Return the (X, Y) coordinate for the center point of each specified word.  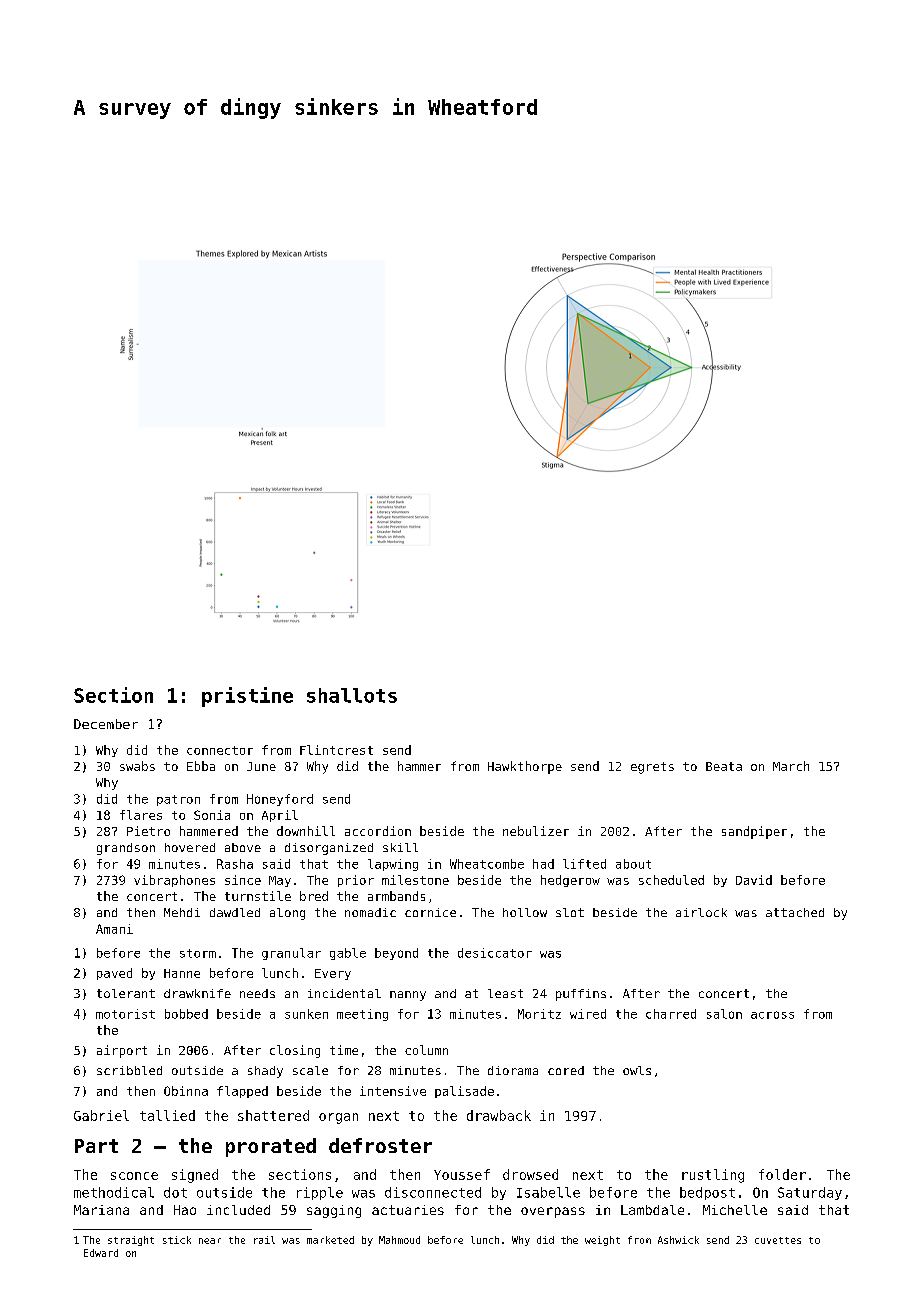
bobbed (186, 1014)
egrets (652, 768)
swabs (137, 766)
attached (795, 912)
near (210, 1241)
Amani (114, 929)
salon (724, 1014)
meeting (362, 1015)
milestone (415, 880)
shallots (352, 695)
